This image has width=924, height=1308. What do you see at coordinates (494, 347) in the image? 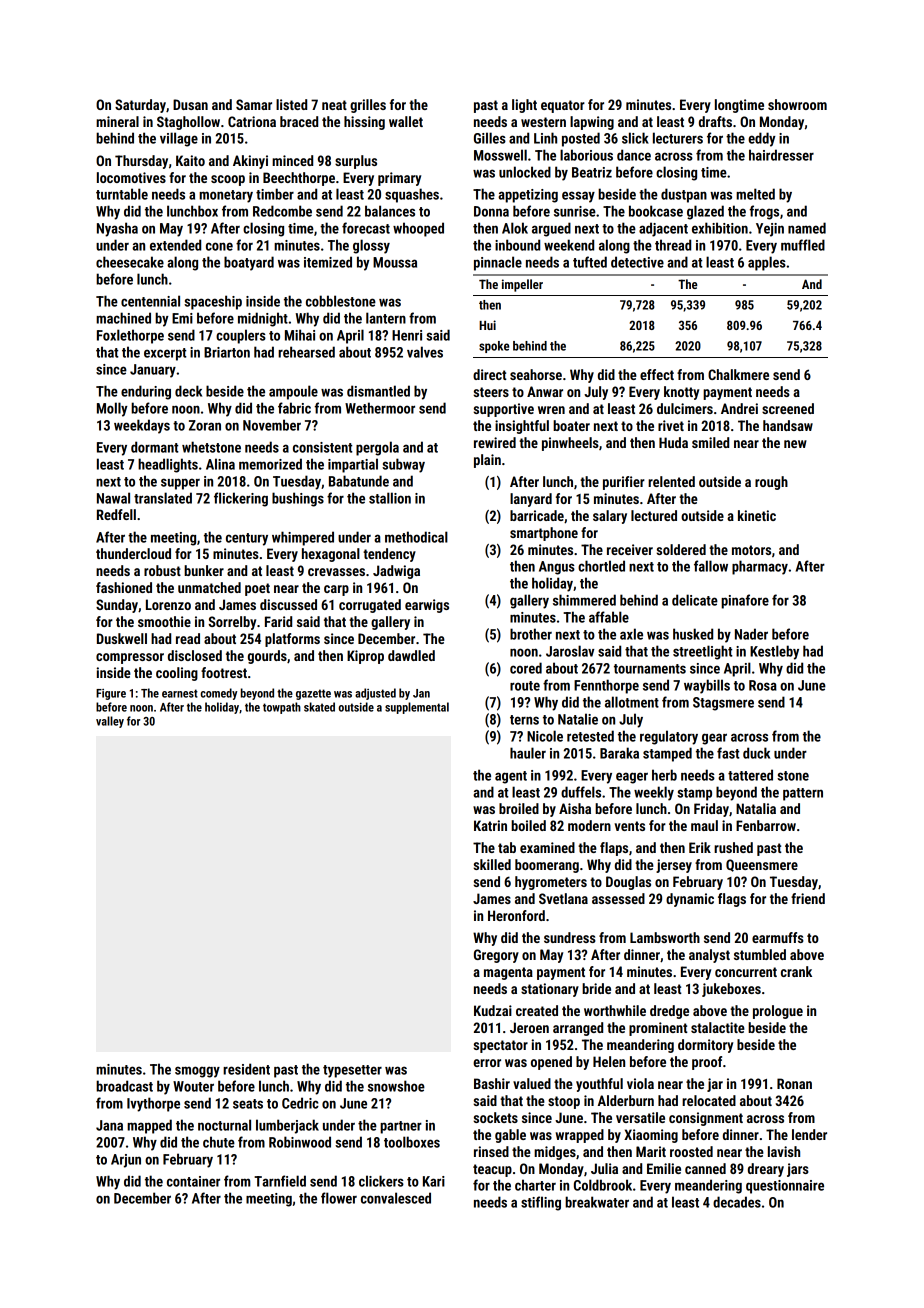
I see `spoke` at bounding box center [494, 347].
